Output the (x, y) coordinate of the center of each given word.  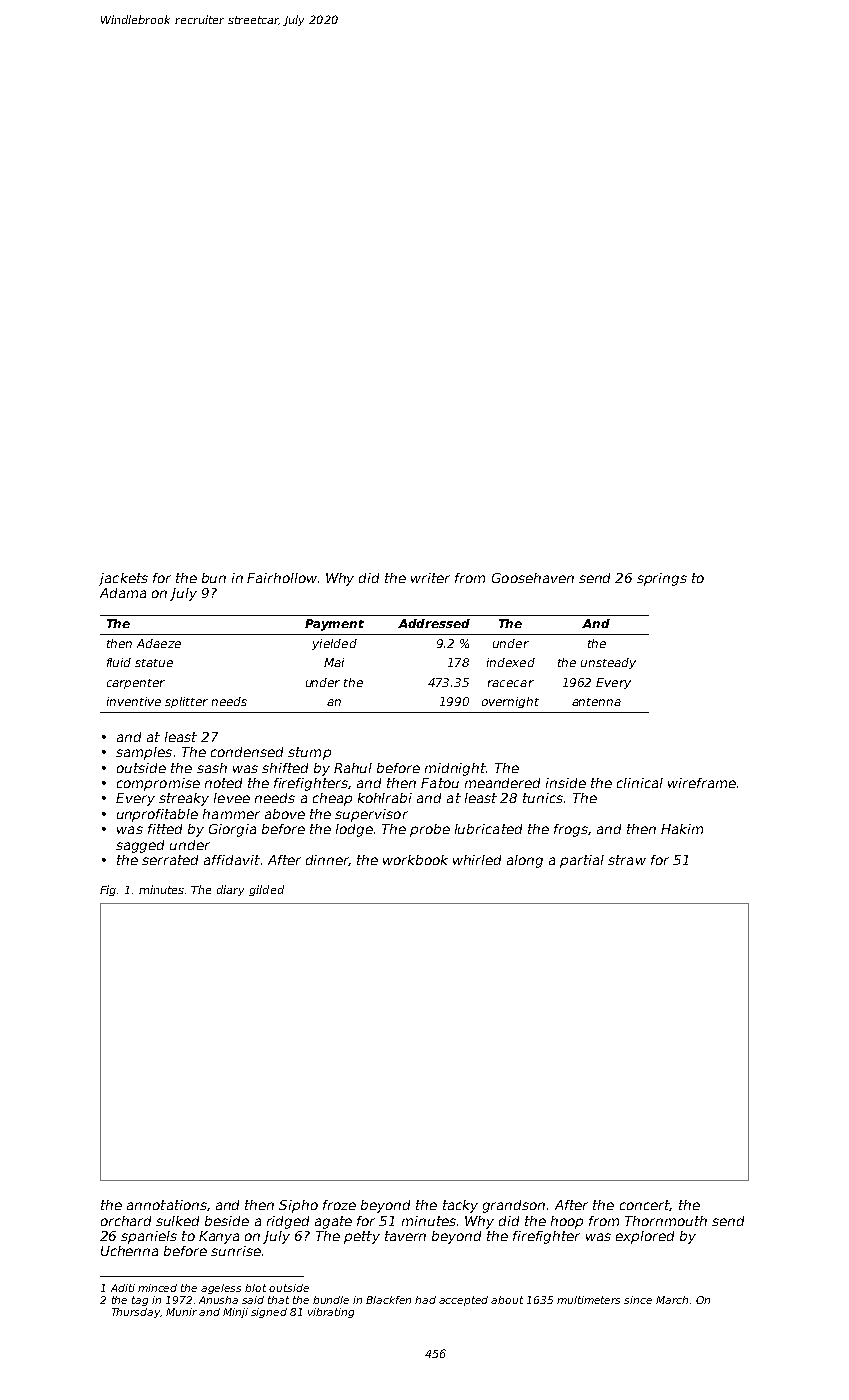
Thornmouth (666, 1221)
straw (627, 860)
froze (339, 1205)
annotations (167, 1205)
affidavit (232, 860)
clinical (640, 783)
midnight (455, 769)
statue (154, 663)
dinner (327, 860)
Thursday (136, 1313)
